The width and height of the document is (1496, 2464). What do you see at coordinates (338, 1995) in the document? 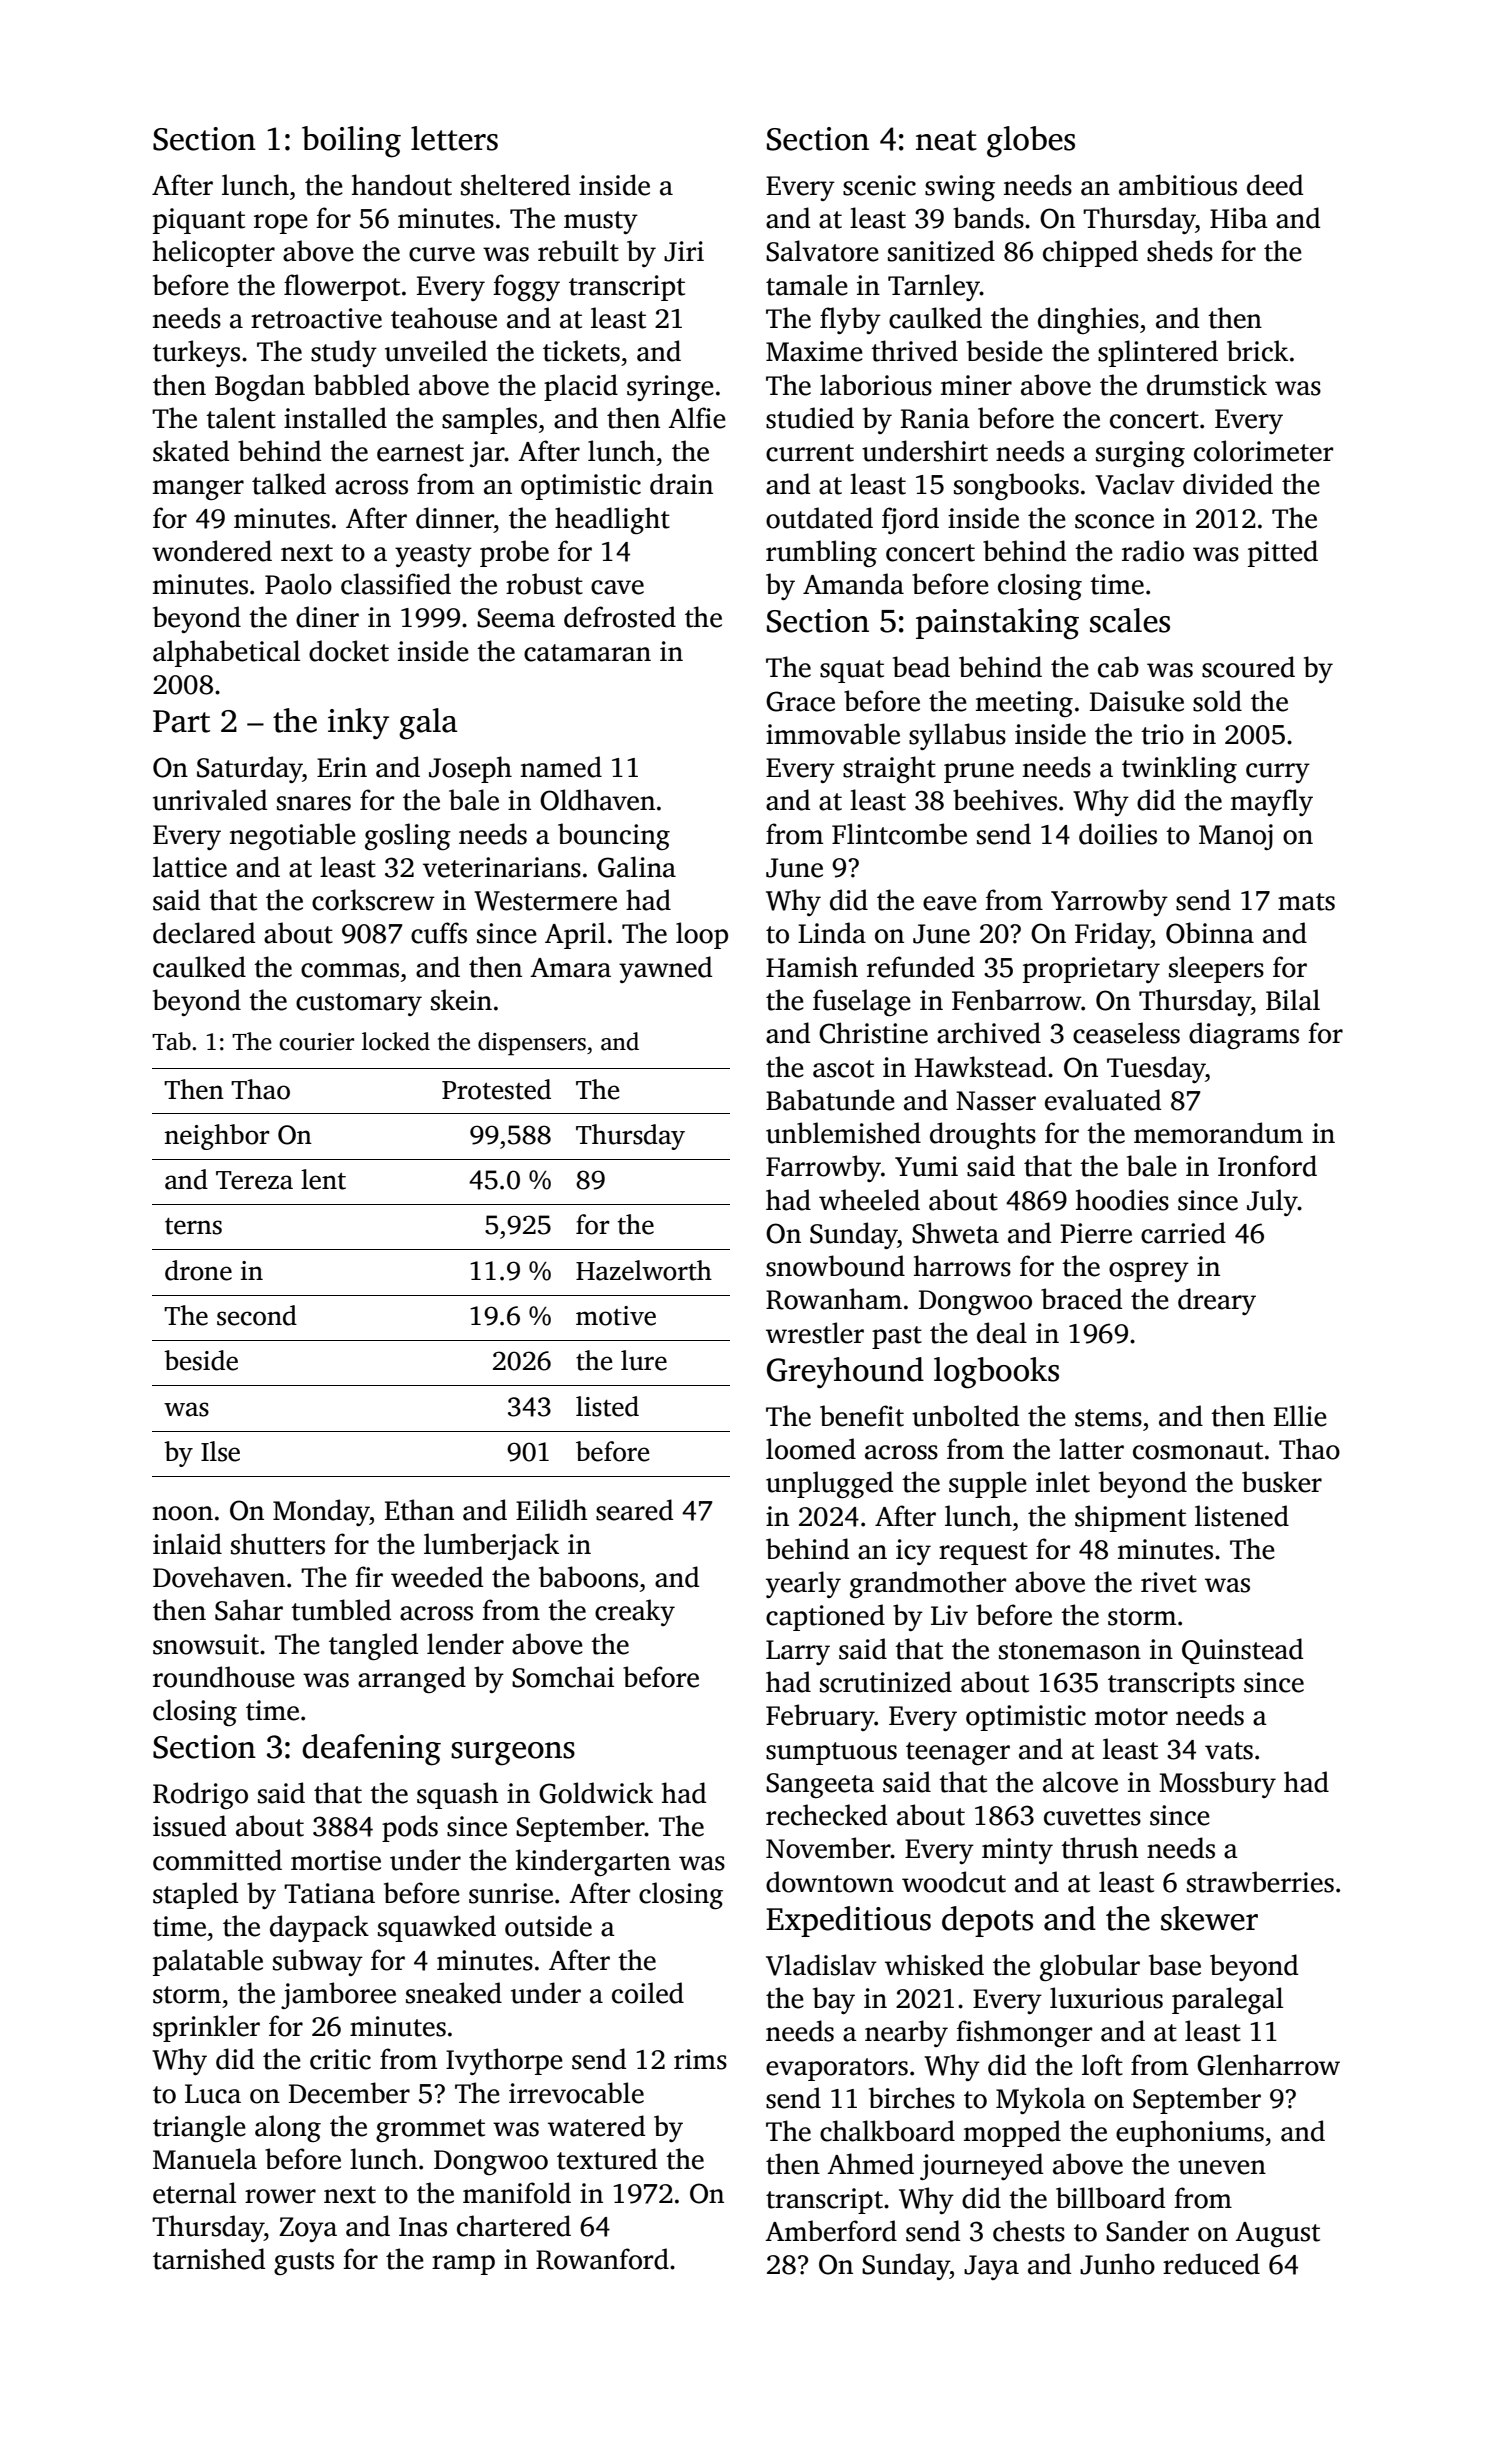
I see `jamboree` at bounding box center [338, 1995].
